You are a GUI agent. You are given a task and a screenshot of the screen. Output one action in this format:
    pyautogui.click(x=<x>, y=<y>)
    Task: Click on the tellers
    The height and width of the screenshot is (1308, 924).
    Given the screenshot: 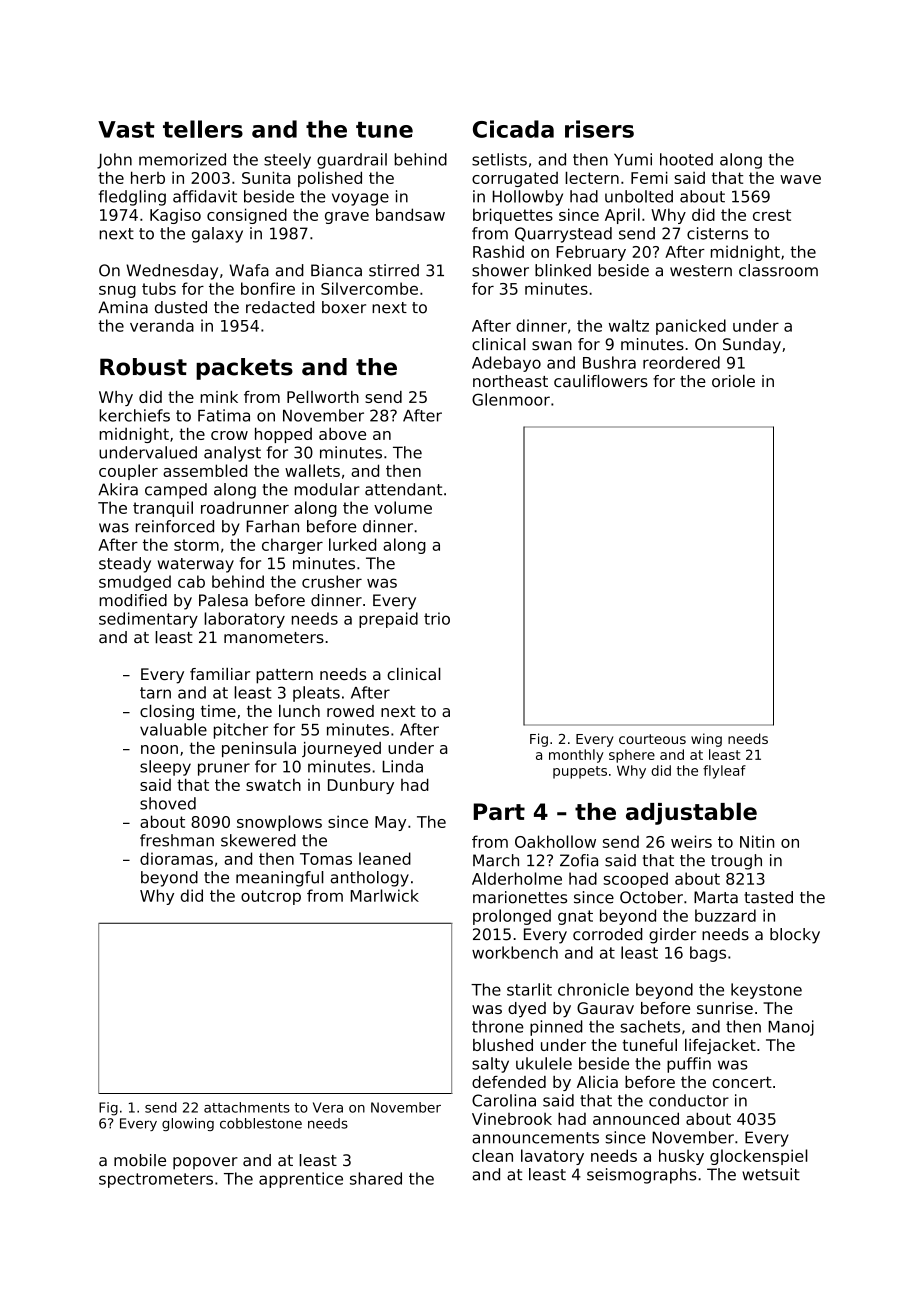 What is the action you would take?
    pyautogui.click(x=203, y=129)
